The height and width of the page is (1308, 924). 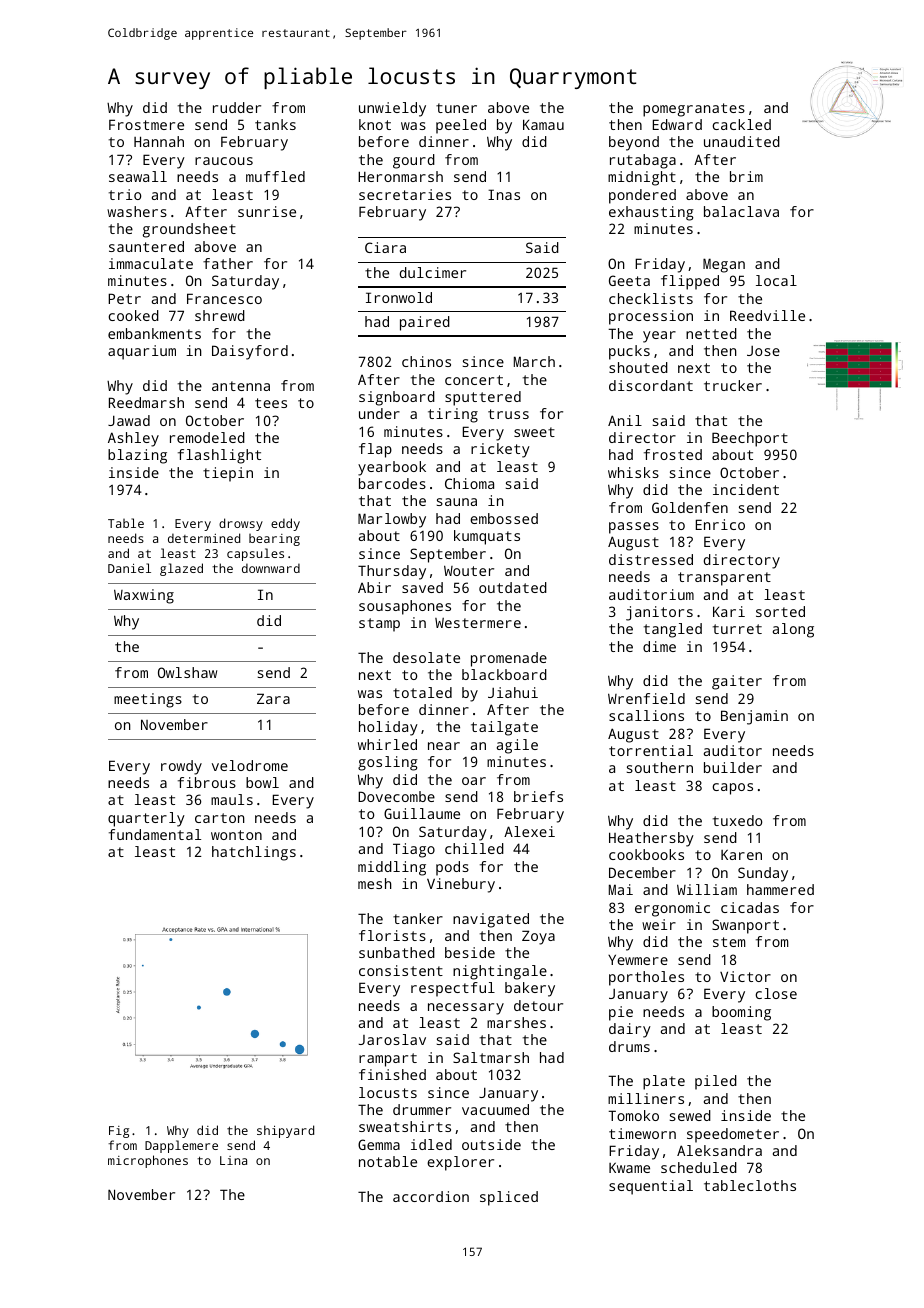 What do you see at coordinates (148, 700) in the page?
I see `meetings` at bounding box center [148, 700].
